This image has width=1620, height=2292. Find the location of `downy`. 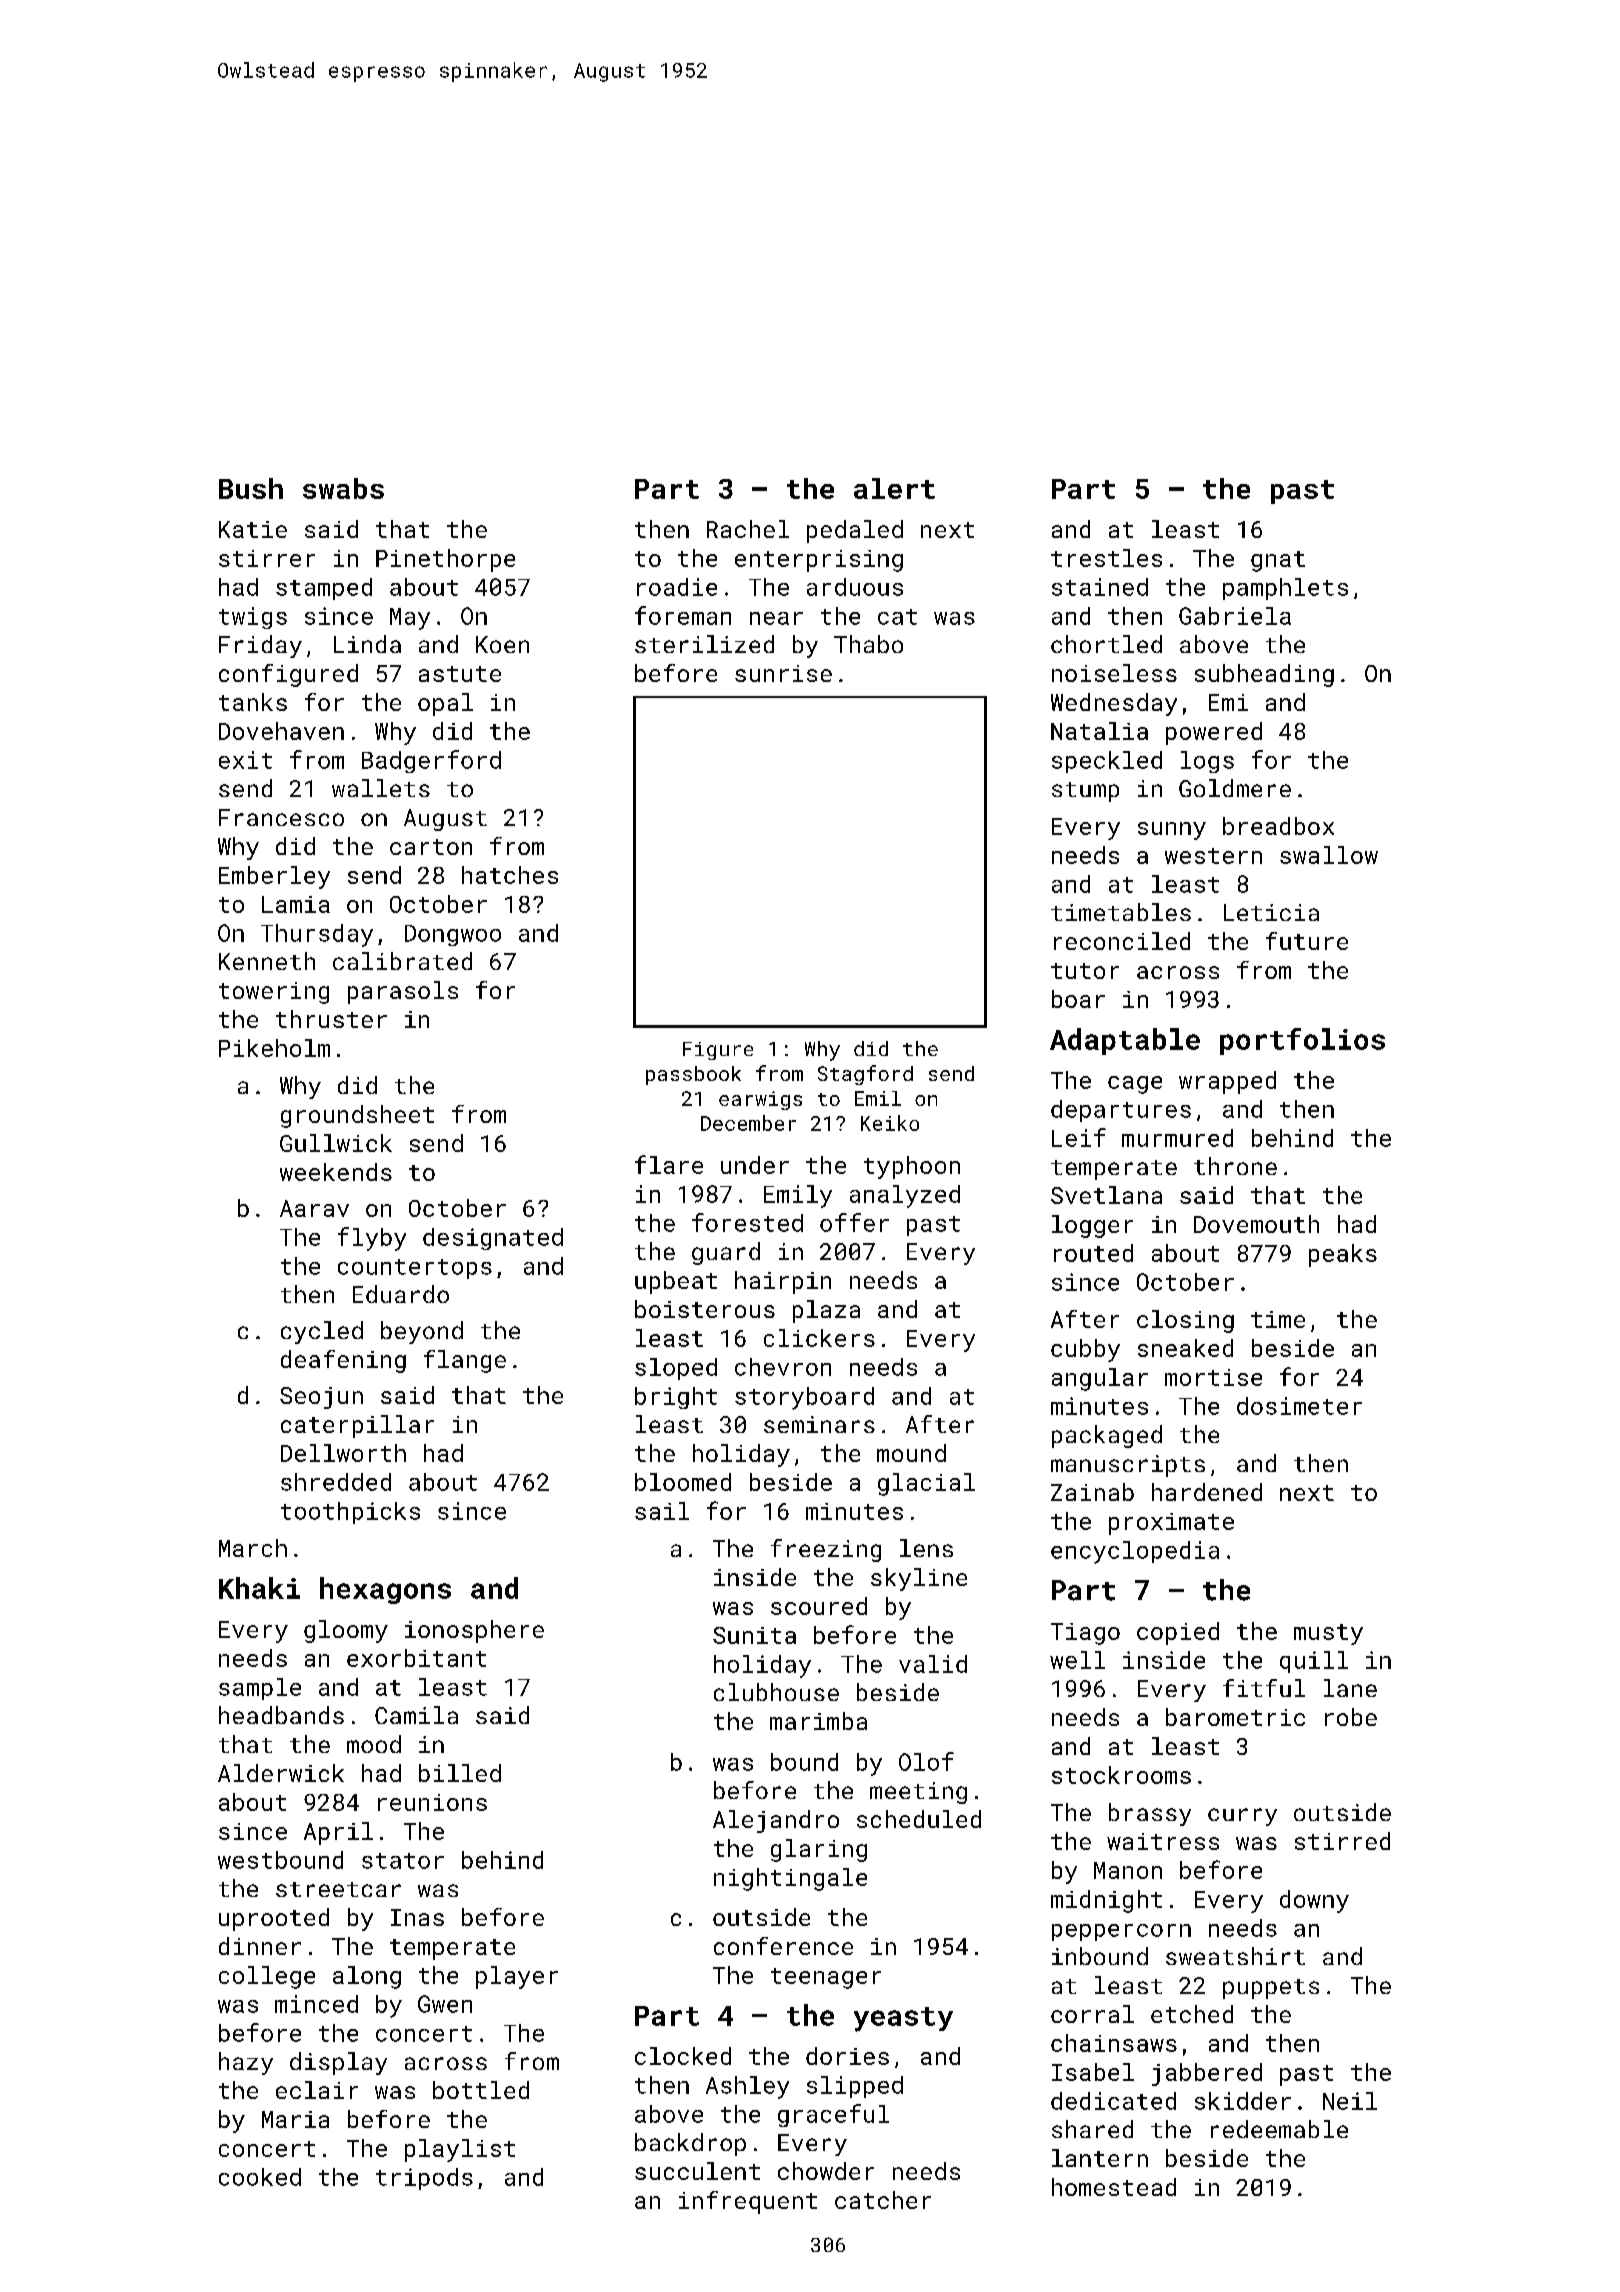

downy is located at coordinates (1314, 1901).
